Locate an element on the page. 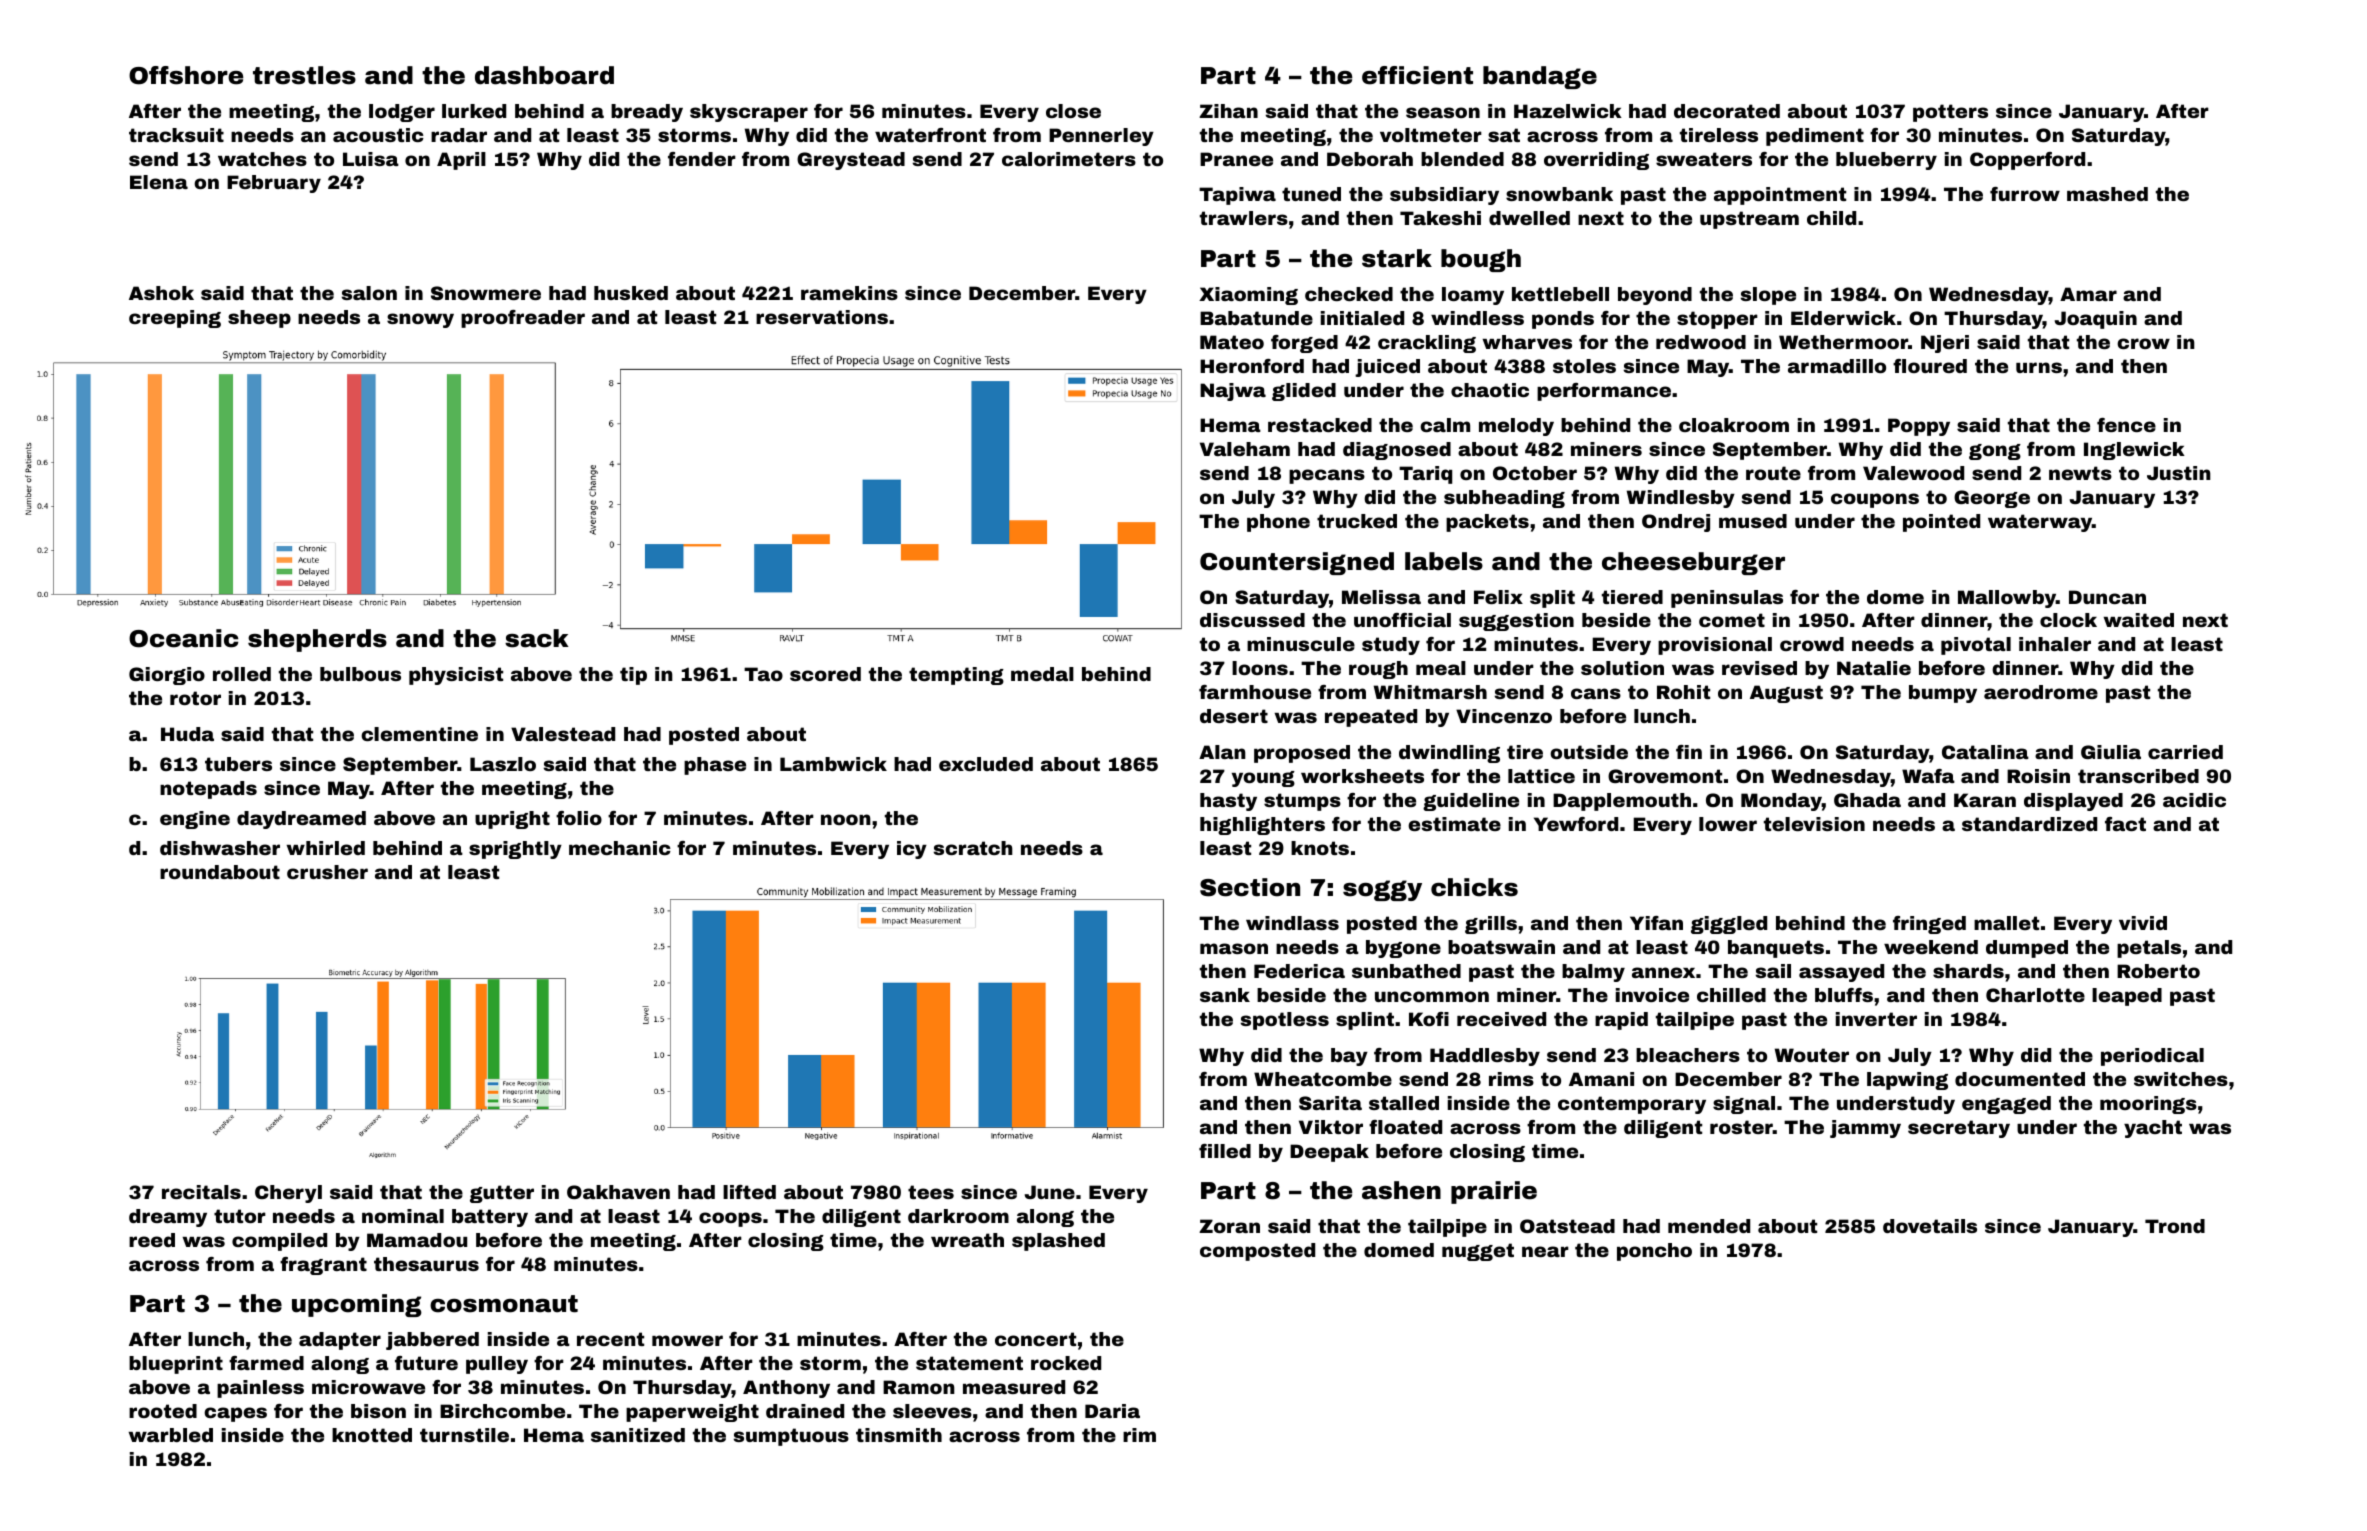 The image size is (2367, 1531). crusher is located at coordinates (327, 872).
